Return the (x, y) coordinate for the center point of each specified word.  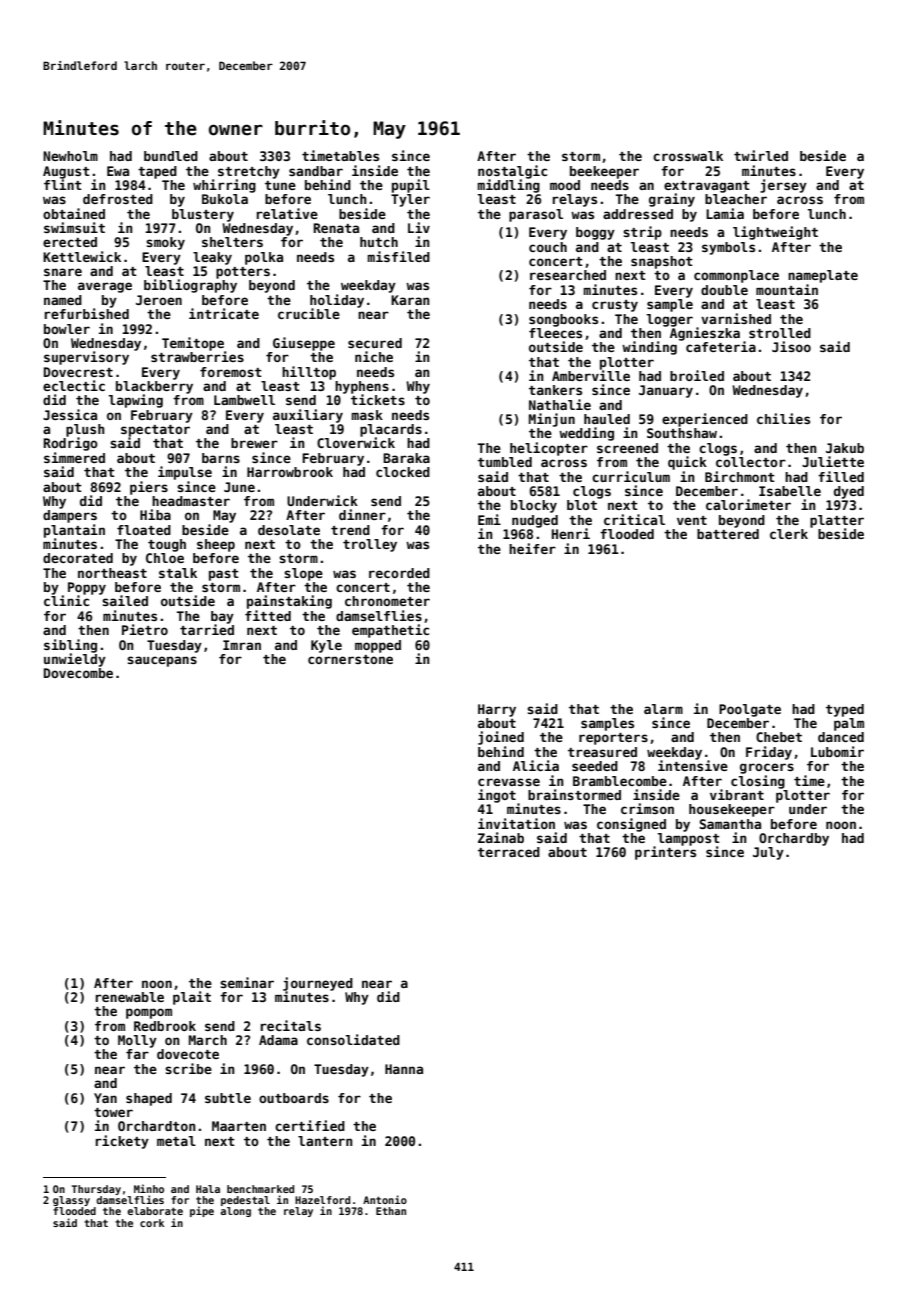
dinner (362, 514)
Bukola (225, 199)
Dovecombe (78, 673)
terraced (509, 852)
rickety (122, 1142)
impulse (185, 473)
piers (149, 488)
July (768, 853)
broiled (697, 375)
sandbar (316, 171)
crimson (647, 808)
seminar (247, 982)
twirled (761, 155)
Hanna (404, 1069)
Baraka (406, 458)
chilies (783, 418)
